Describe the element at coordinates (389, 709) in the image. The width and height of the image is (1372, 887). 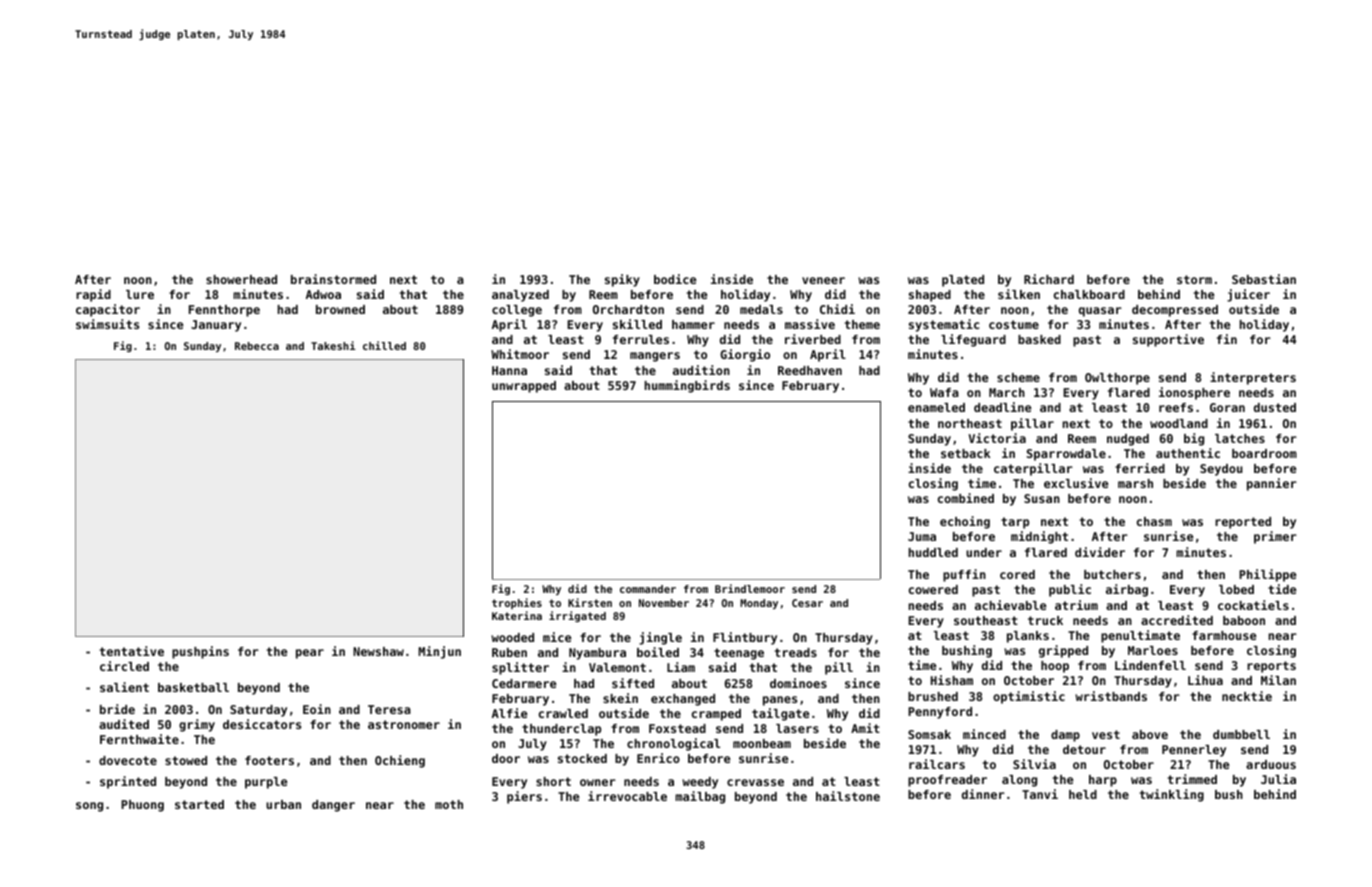
I see `Teresa` at that location.
